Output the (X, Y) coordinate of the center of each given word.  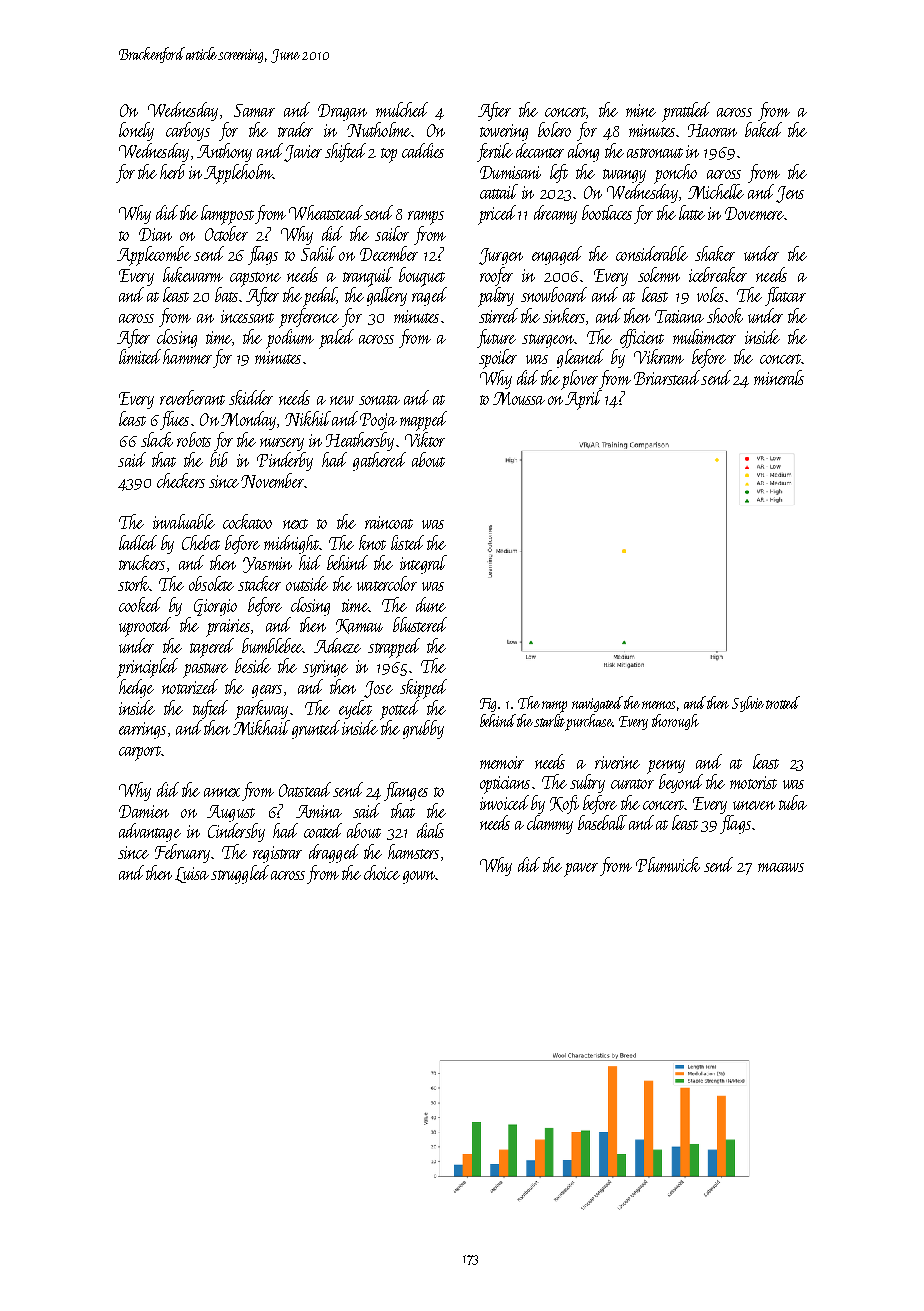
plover (579, 380)
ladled (138, 542)
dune (431, 604)
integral (423, 564)
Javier (303, 153)
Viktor (425, 439)
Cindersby (236, 832)
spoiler (498, 359)
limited (140, 356)
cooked (140, 604)
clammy (550, 824)
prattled (686, 112)
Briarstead (667, 377)
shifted (345, 152)
